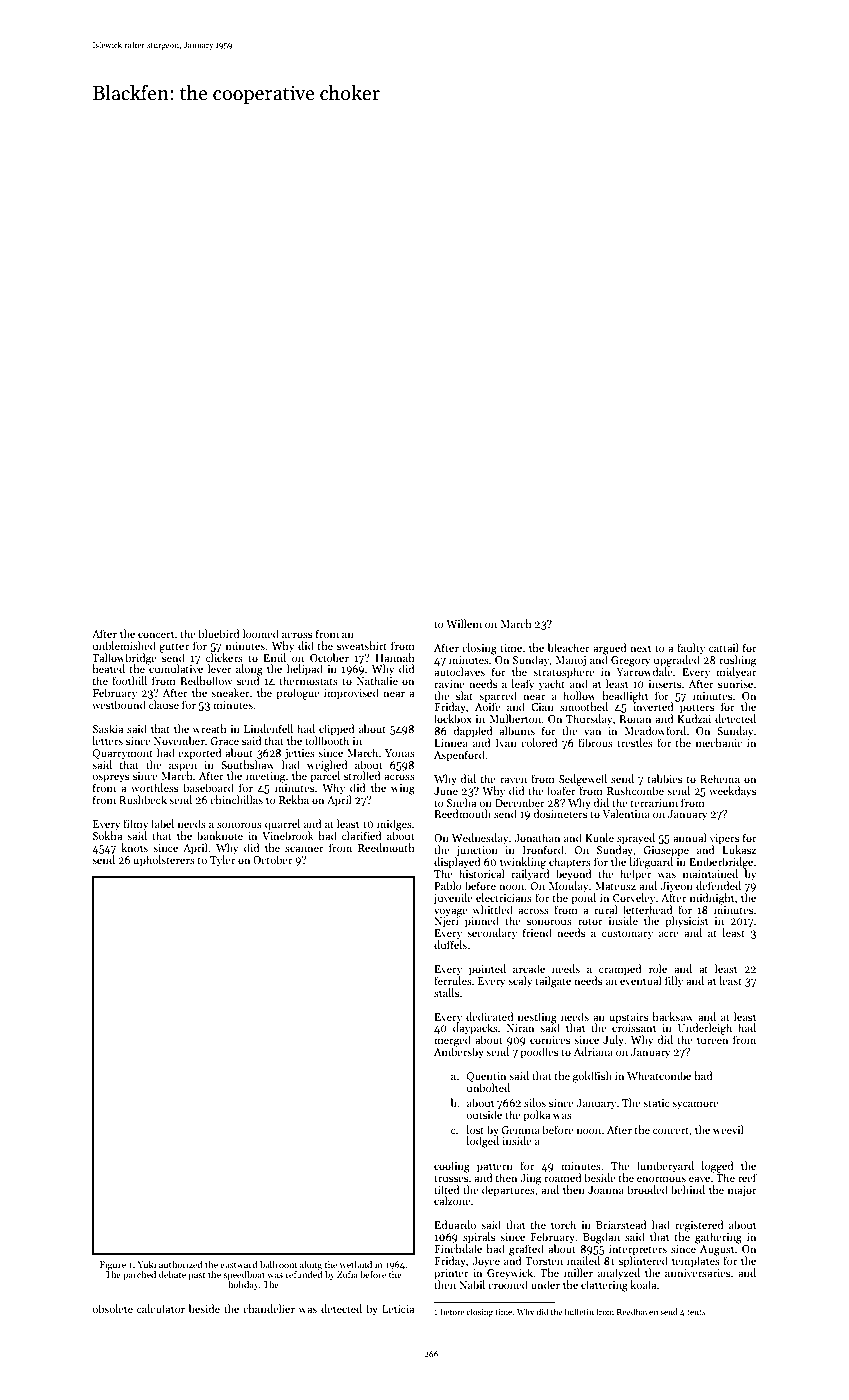  What do you see at coordinates (691, 648) in the screenshot?
I see `faulty` at bounding box center [691, 648].
